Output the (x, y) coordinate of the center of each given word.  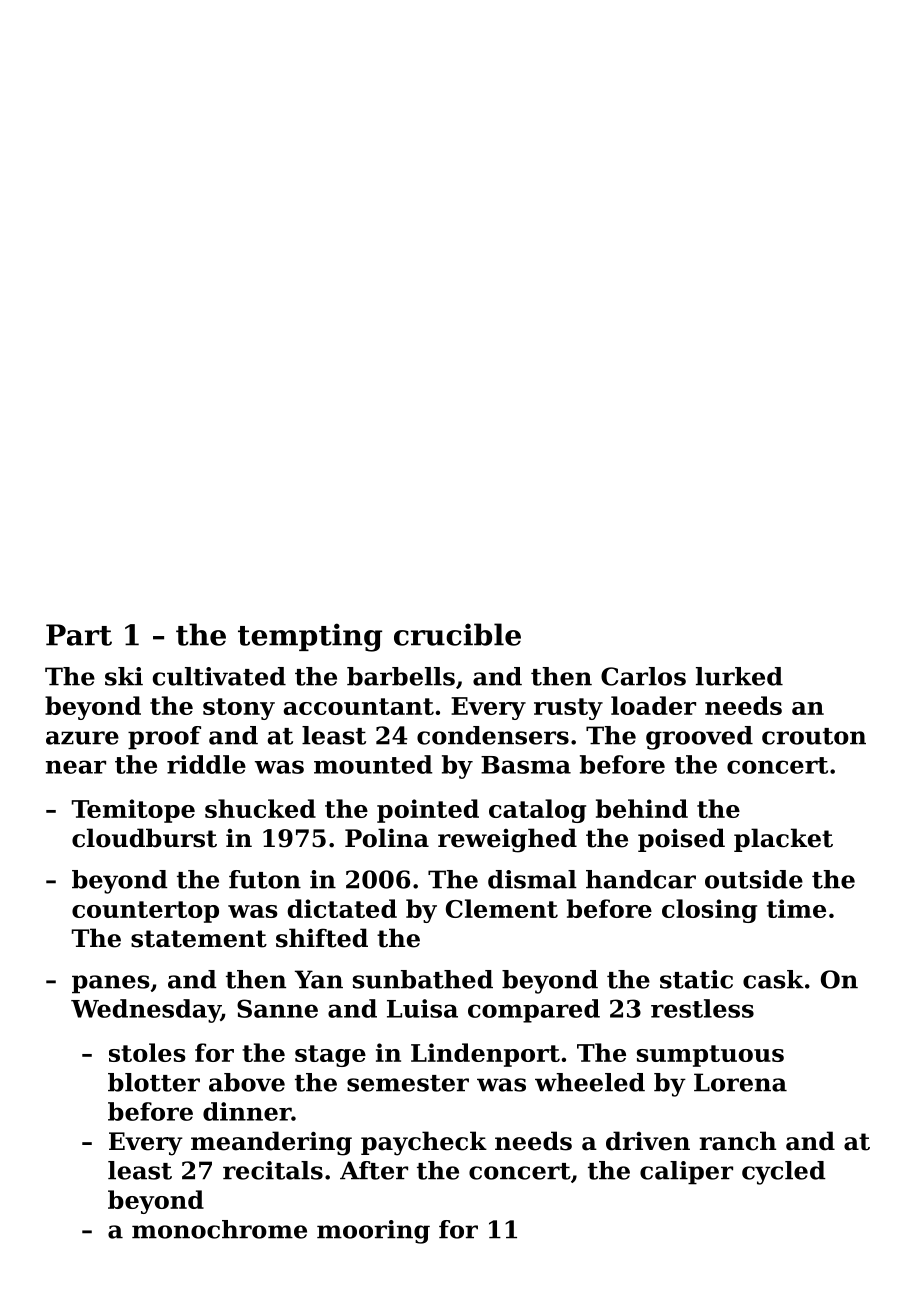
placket (783, 840)
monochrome (219, 1229)
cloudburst (144, 838)
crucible (457, 634)
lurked (739, 676)
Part (79, 635)
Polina (387, 838)
